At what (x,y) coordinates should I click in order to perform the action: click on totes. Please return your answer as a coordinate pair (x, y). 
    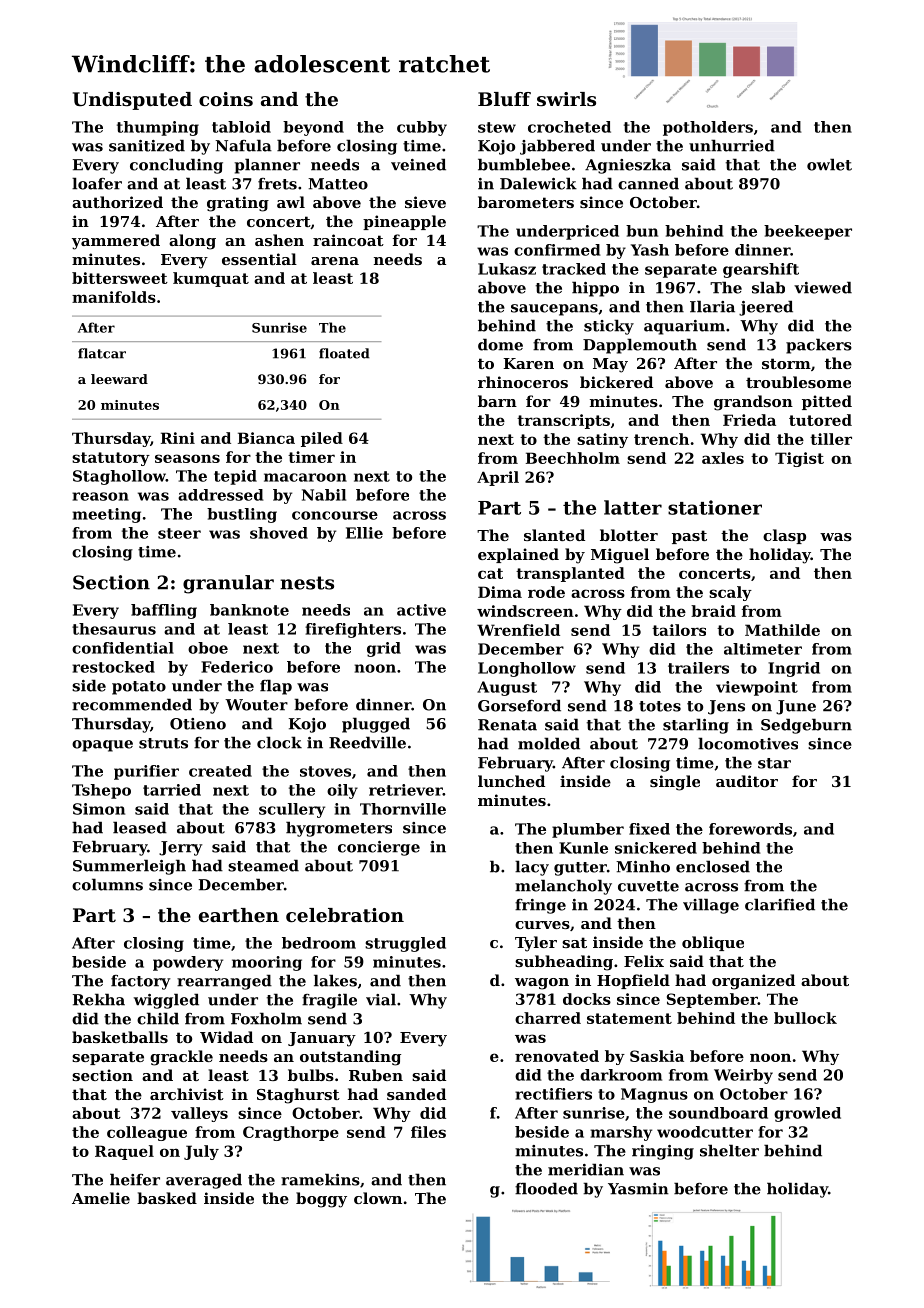
    Looking at the image, I should click on (660, 706).
